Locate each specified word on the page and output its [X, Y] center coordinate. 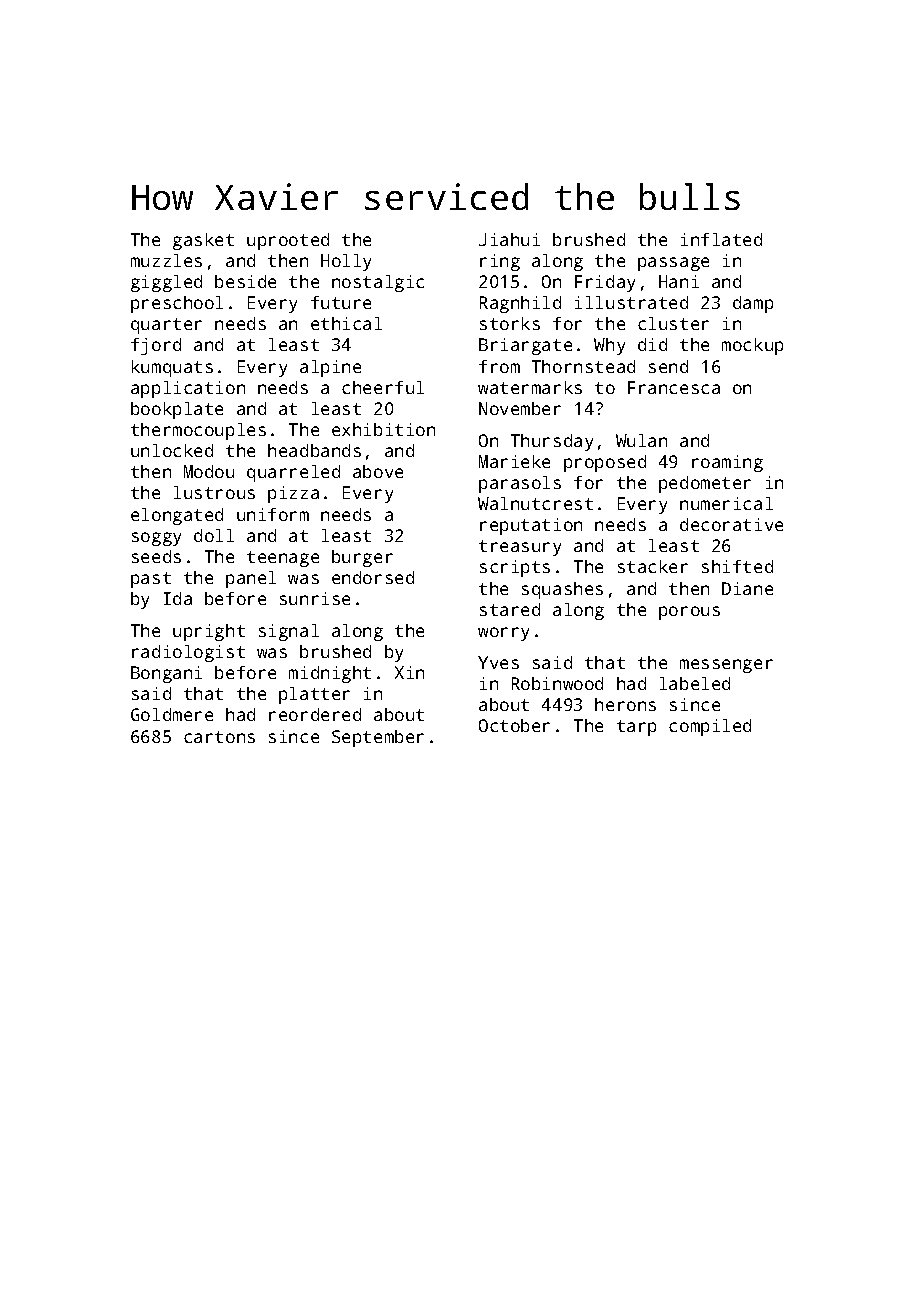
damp [753, 304]
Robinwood [557, 683]
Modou [209, 471]
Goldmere [172, 714]
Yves [498, 662]
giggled [166, 283]
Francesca [674, 387]
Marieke [514, 461]
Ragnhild [520, 304]
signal [289, 632]
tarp [636, 728]
